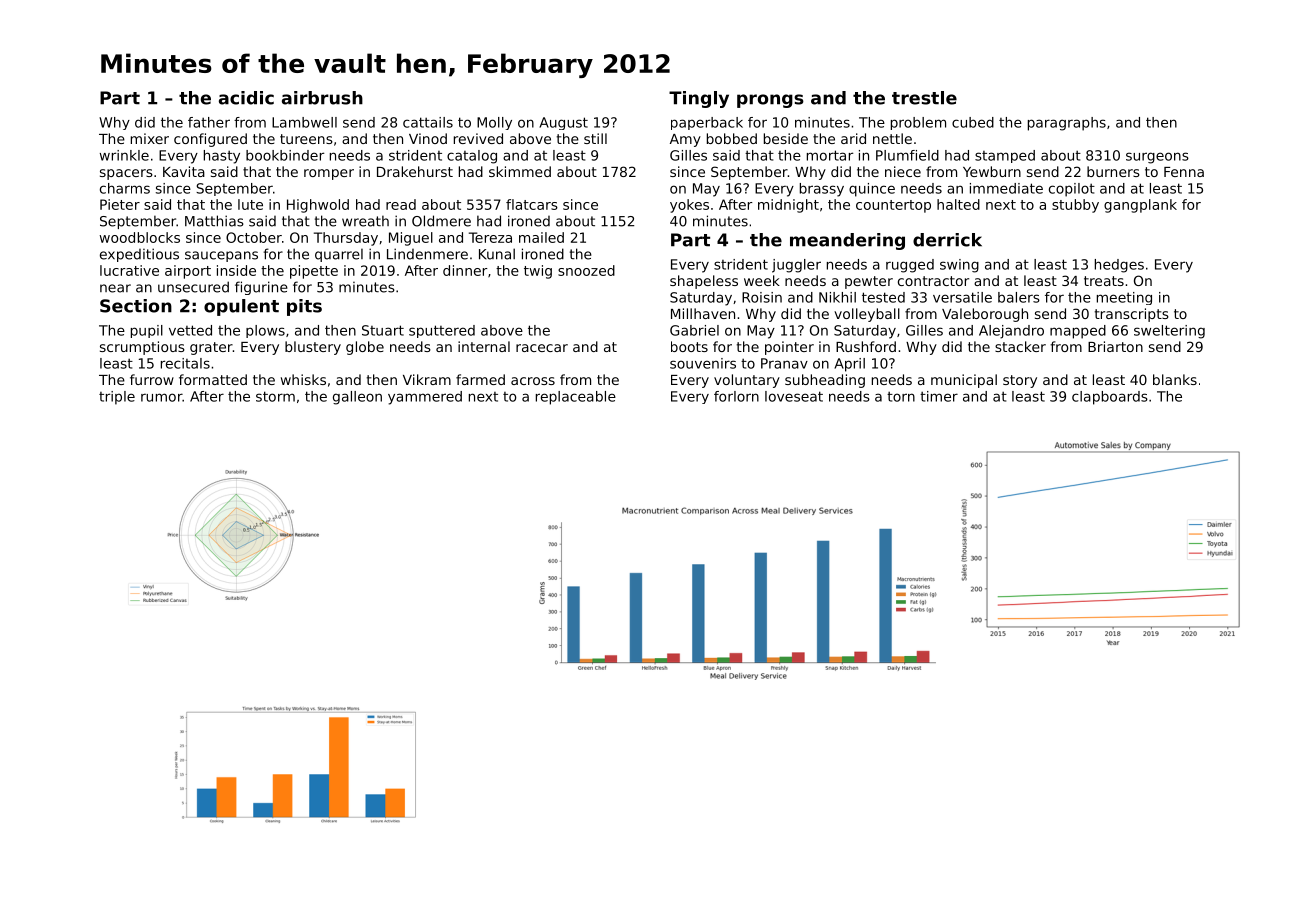 Image resolution: width=1308 pixels, height=924 pixels. What do you see at coordinates (595, 138) in the screenshot?
I see `still` at bounding box center [595, 138].
